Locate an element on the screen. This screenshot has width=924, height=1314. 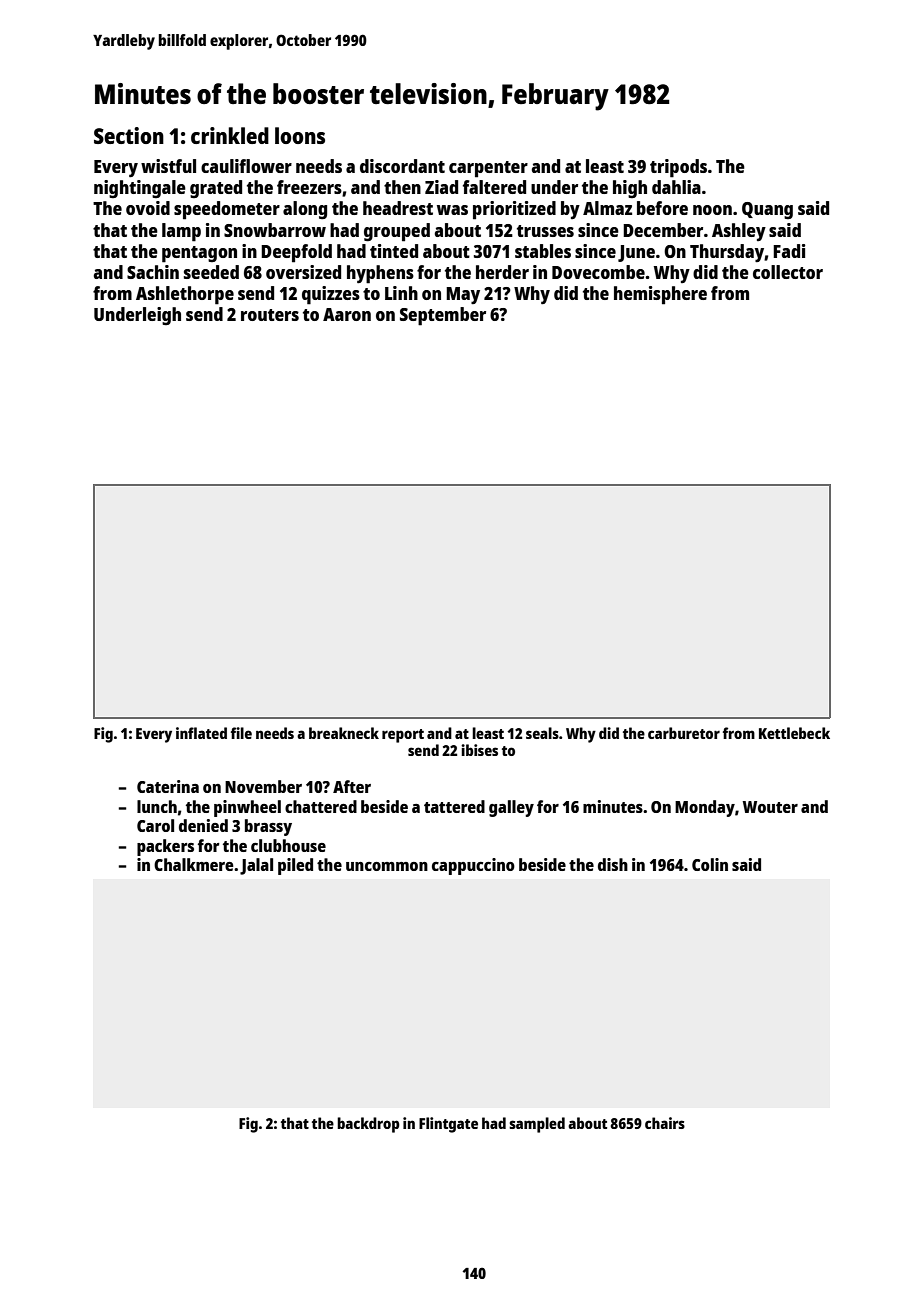
backdrop is located at coordinates (368, 1125).
